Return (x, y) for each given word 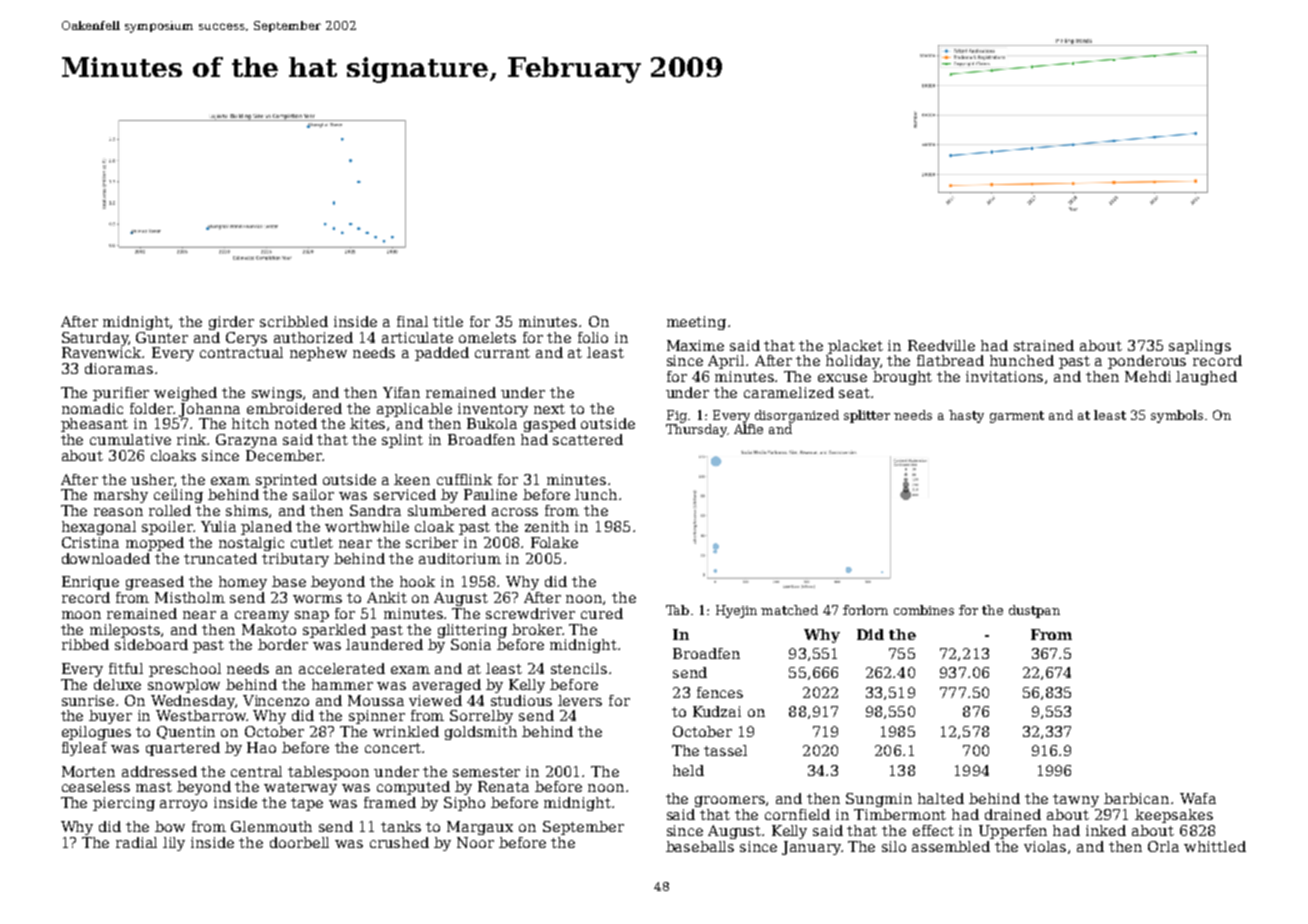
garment (1017, 417)
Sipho (464, 804)
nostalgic (251, 544)
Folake (554, 542)
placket (855, 347)
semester (486, 772)
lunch (596, 494)
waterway (300, 788)
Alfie (748, 429)
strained (1044, 345)
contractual (241, 352)
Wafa (1198, 798)
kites (367, 423)
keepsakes (1174, 816)
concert (393, 748)
